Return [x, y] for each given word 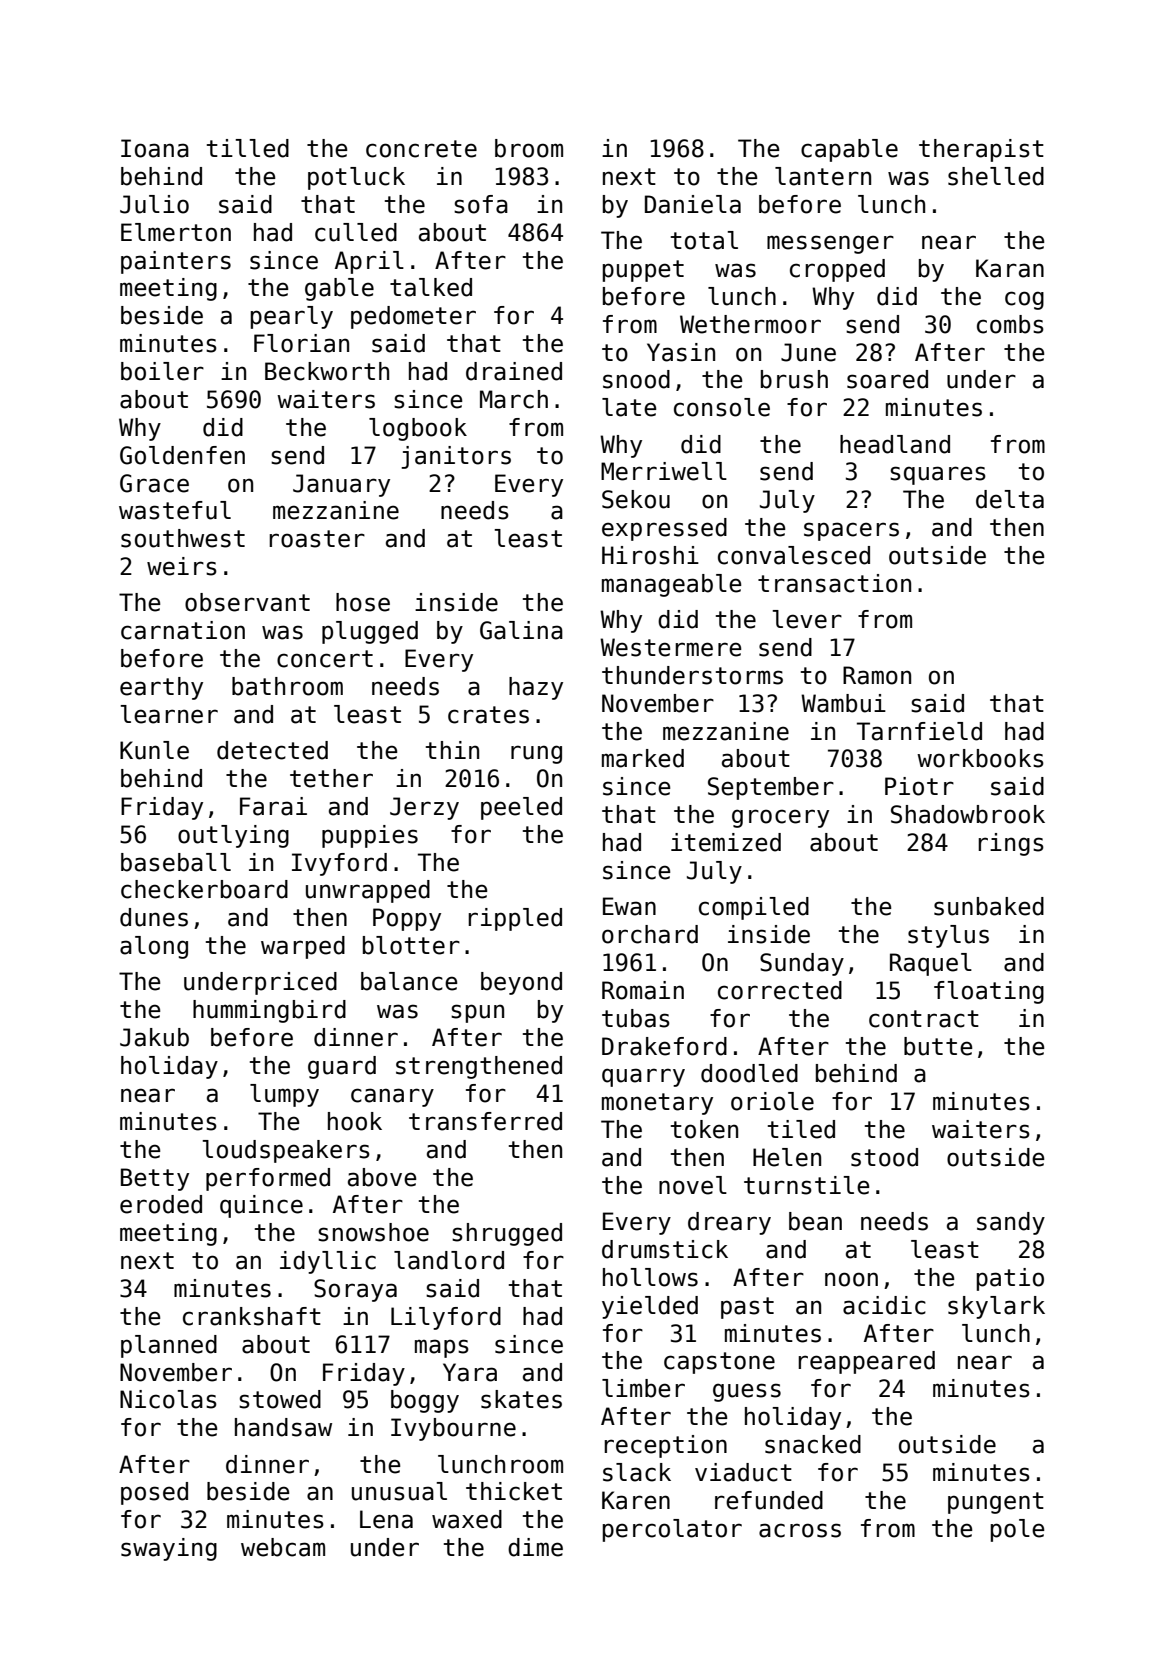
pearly [292, 317]
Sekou [636, 499]
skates [521, 1399]
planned [169, 1346]
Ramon [877, 675]
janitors [456, 457]
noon [851, 1279]
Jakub [154, 1037]
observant [247, 602]
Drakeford [664, 1046]
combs [1010, 324]
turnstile [806, 1185]
